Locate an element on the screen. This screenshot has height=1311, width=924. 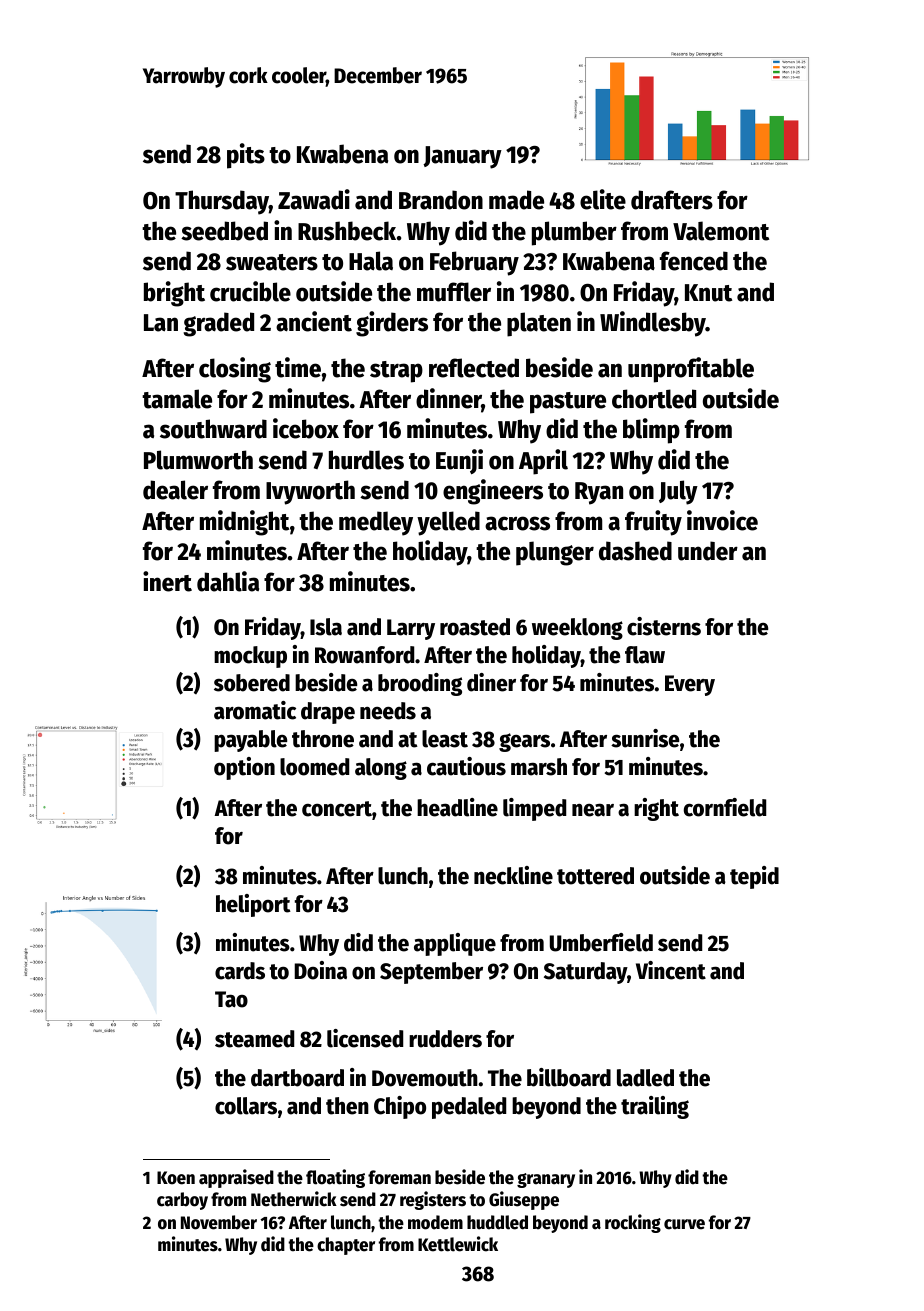
Vincent is located at coordinates (671, 970).
